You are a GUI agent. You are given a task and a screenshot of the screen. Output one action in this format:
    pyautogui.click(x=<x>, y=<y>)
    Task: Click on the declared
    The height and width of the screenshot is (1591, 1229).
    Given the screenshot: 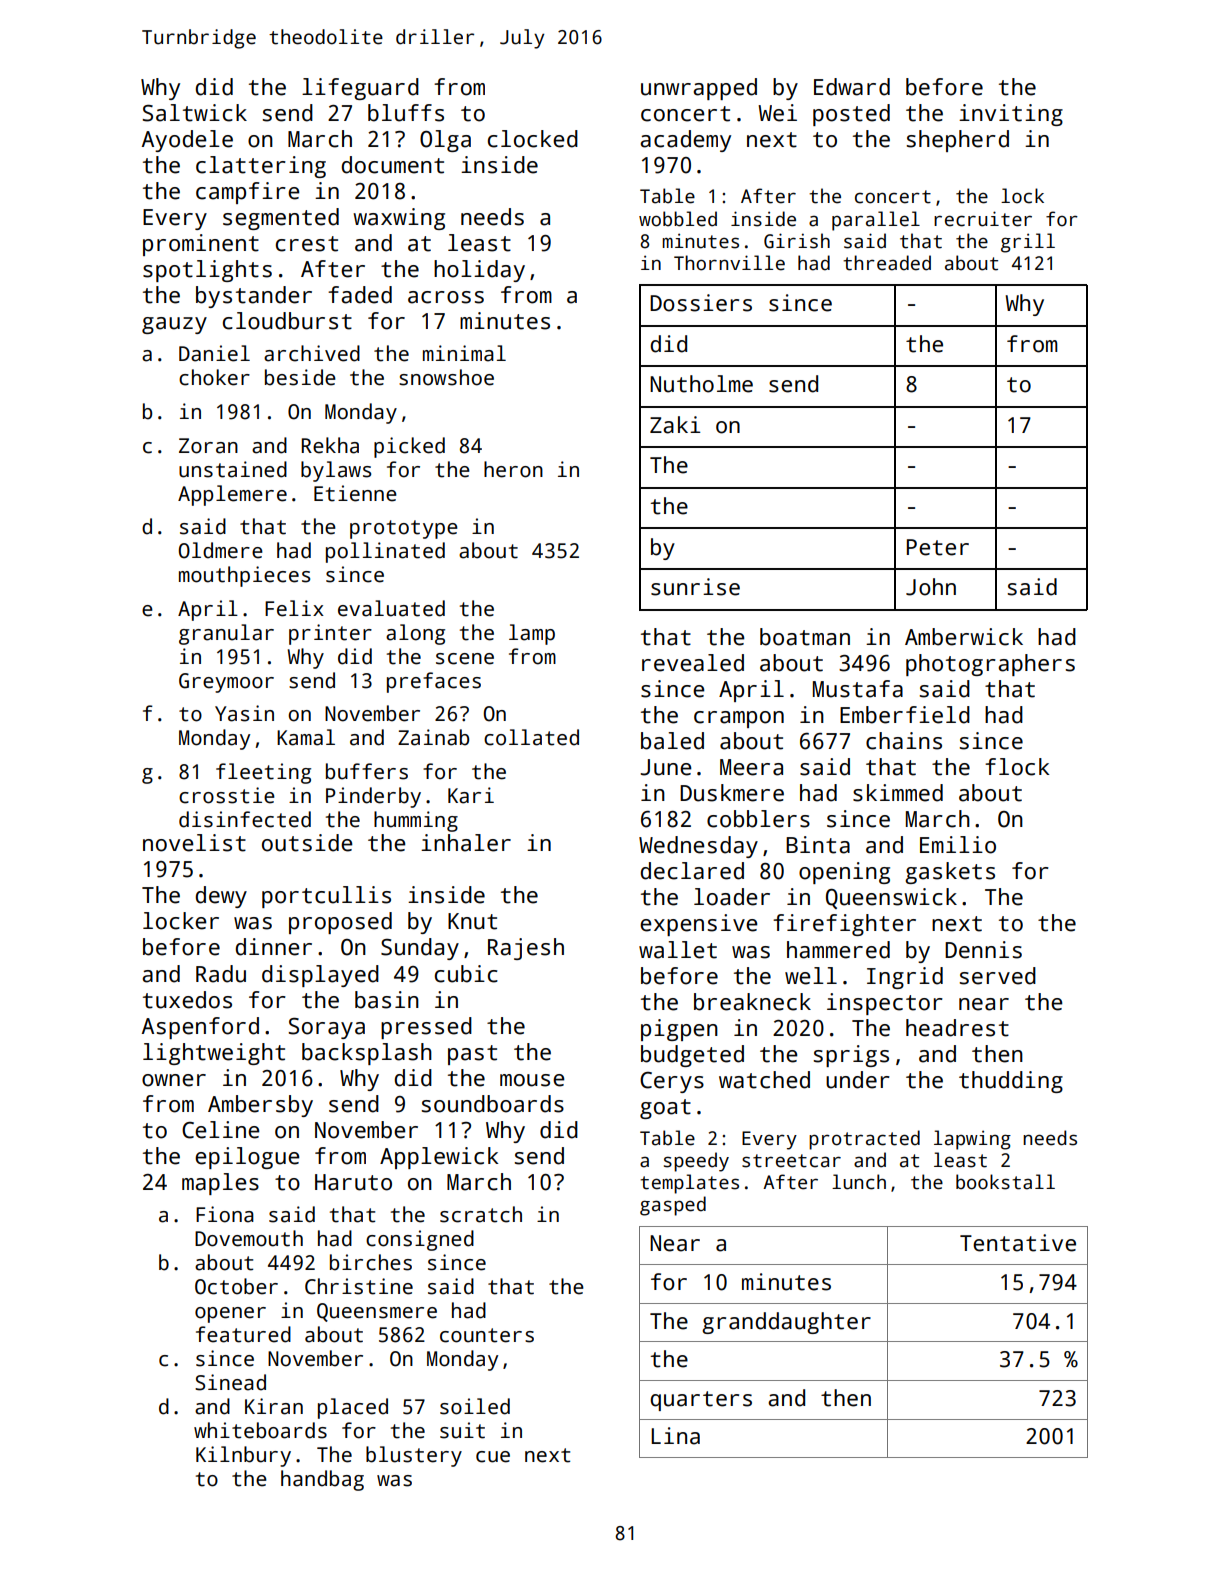 What is the action you would take?
    pyautogui.click(x=692, y=871)
